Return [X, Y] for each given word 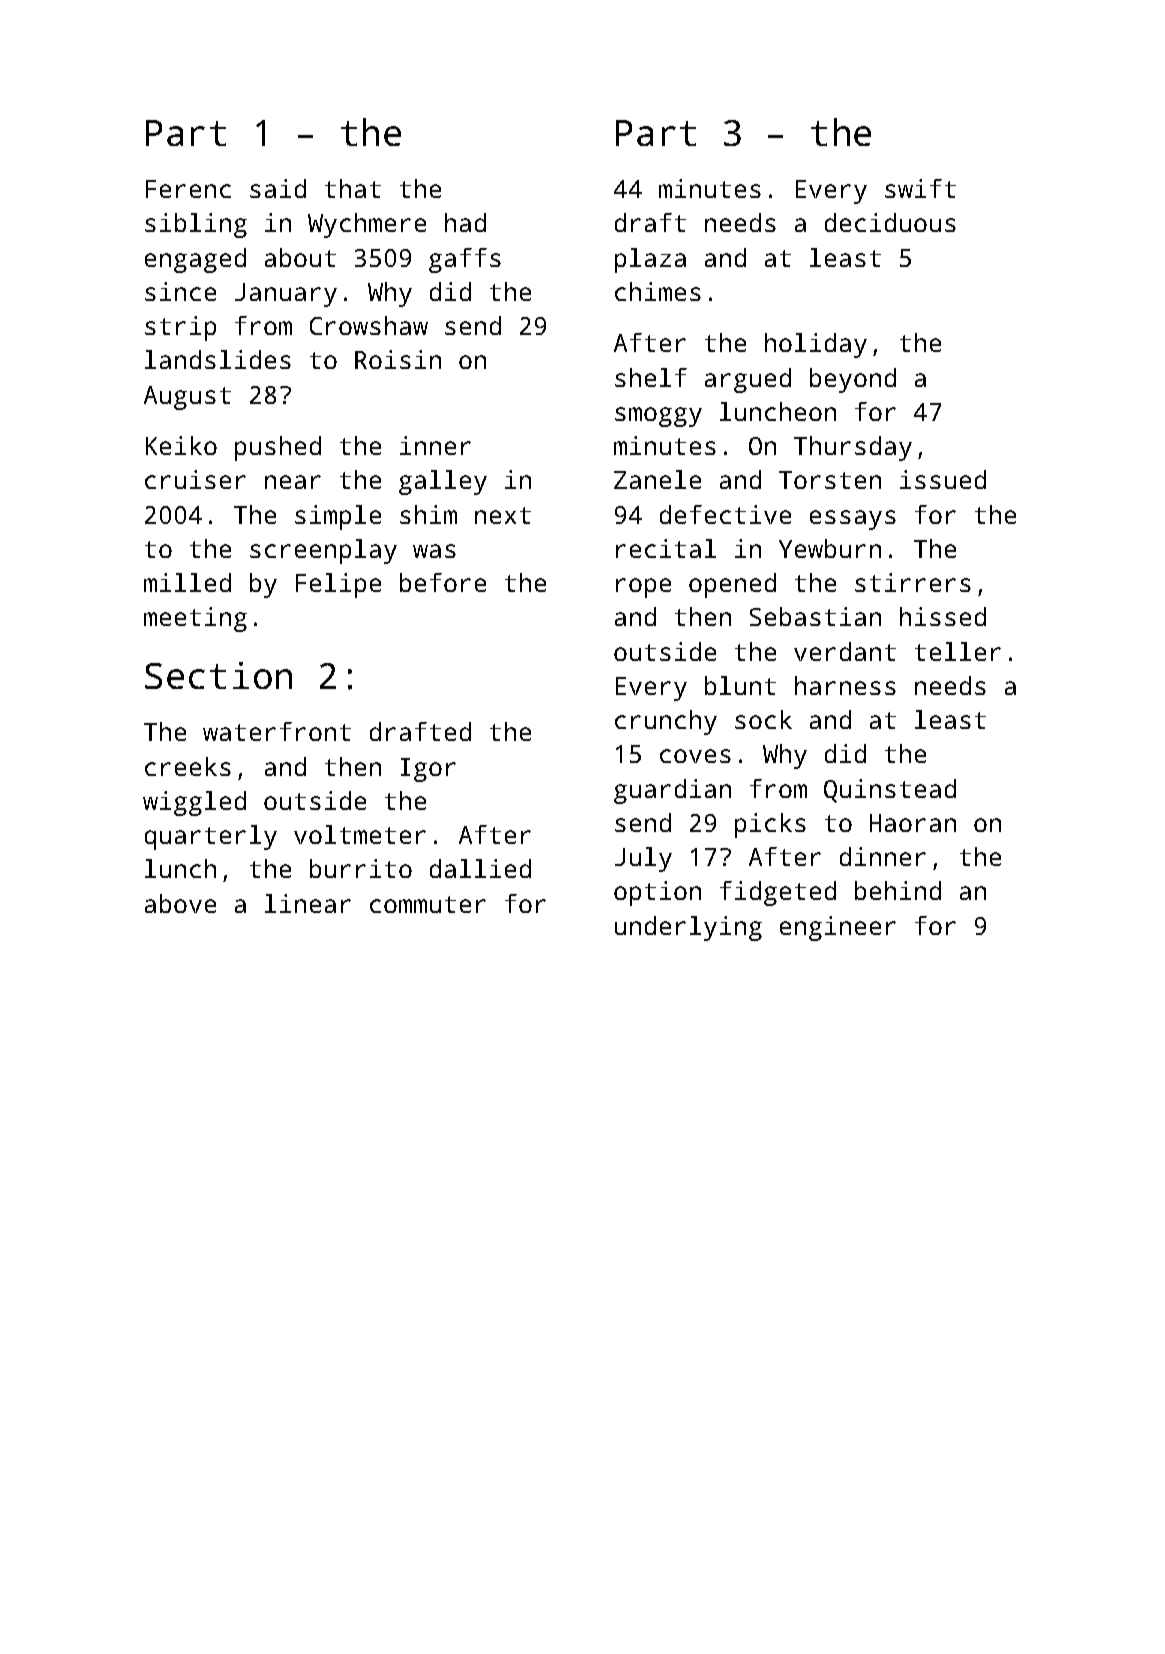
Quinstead [890, 791]
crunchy [666, 722]
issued [943, 479]
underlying [688, 928]
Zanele [657, 479]
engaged [195, 260]
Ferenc [188, 189]
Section [218, 675]
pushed [278, 448]
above [180, 903]
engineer [838, 928]
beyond [853, 380]
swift [920, 188]
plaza [650, 260]
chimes [658, 291]
